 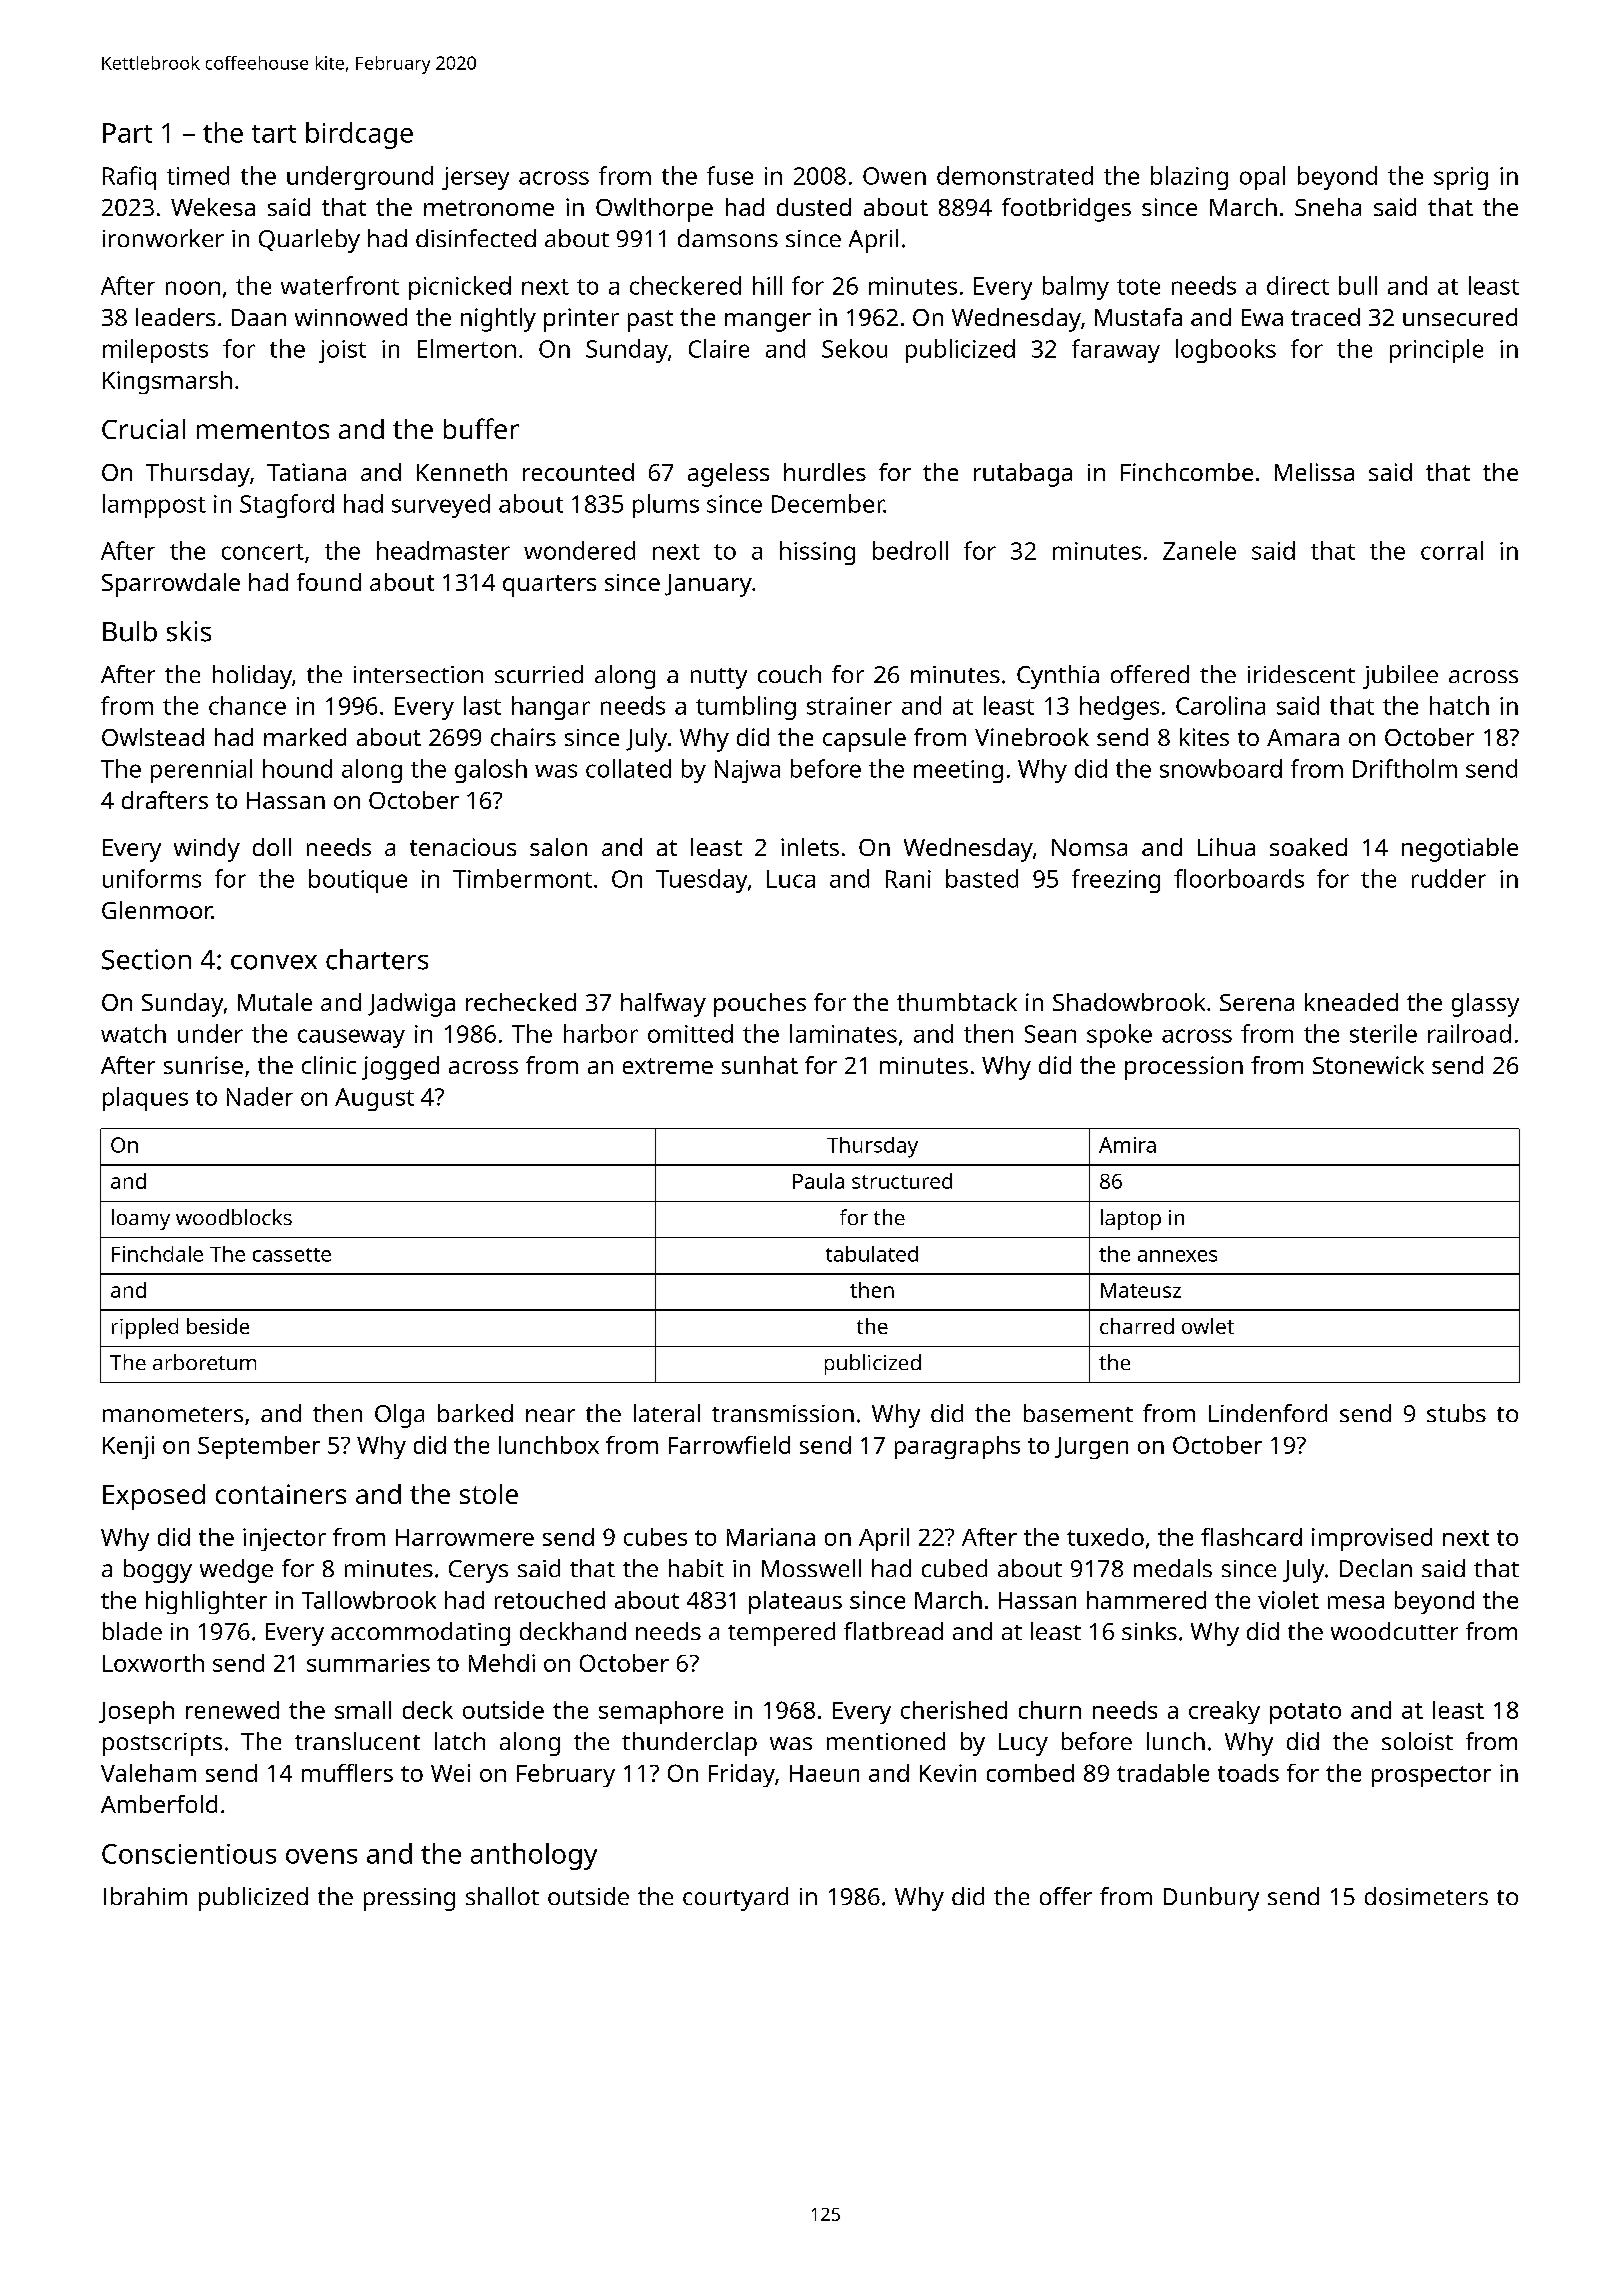 I want to click on shallot, so click(x=502, y=1896).
